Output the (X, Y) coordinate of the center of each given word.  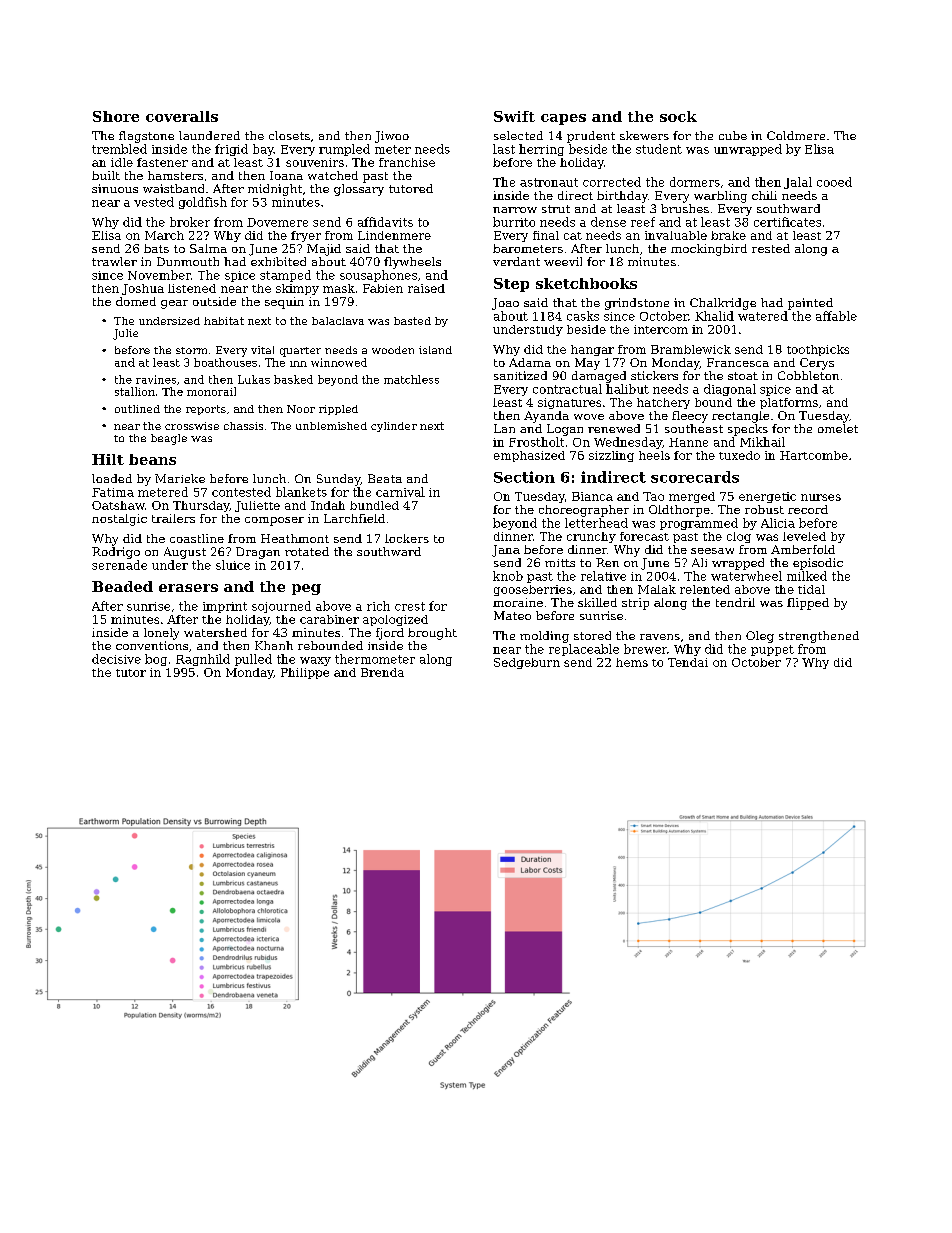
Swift (514, 116)
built (106, 175)
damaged (599, 377)
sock (678, 116)
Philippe (305, 673)
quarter (300, 352)
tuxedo (739, 455)
